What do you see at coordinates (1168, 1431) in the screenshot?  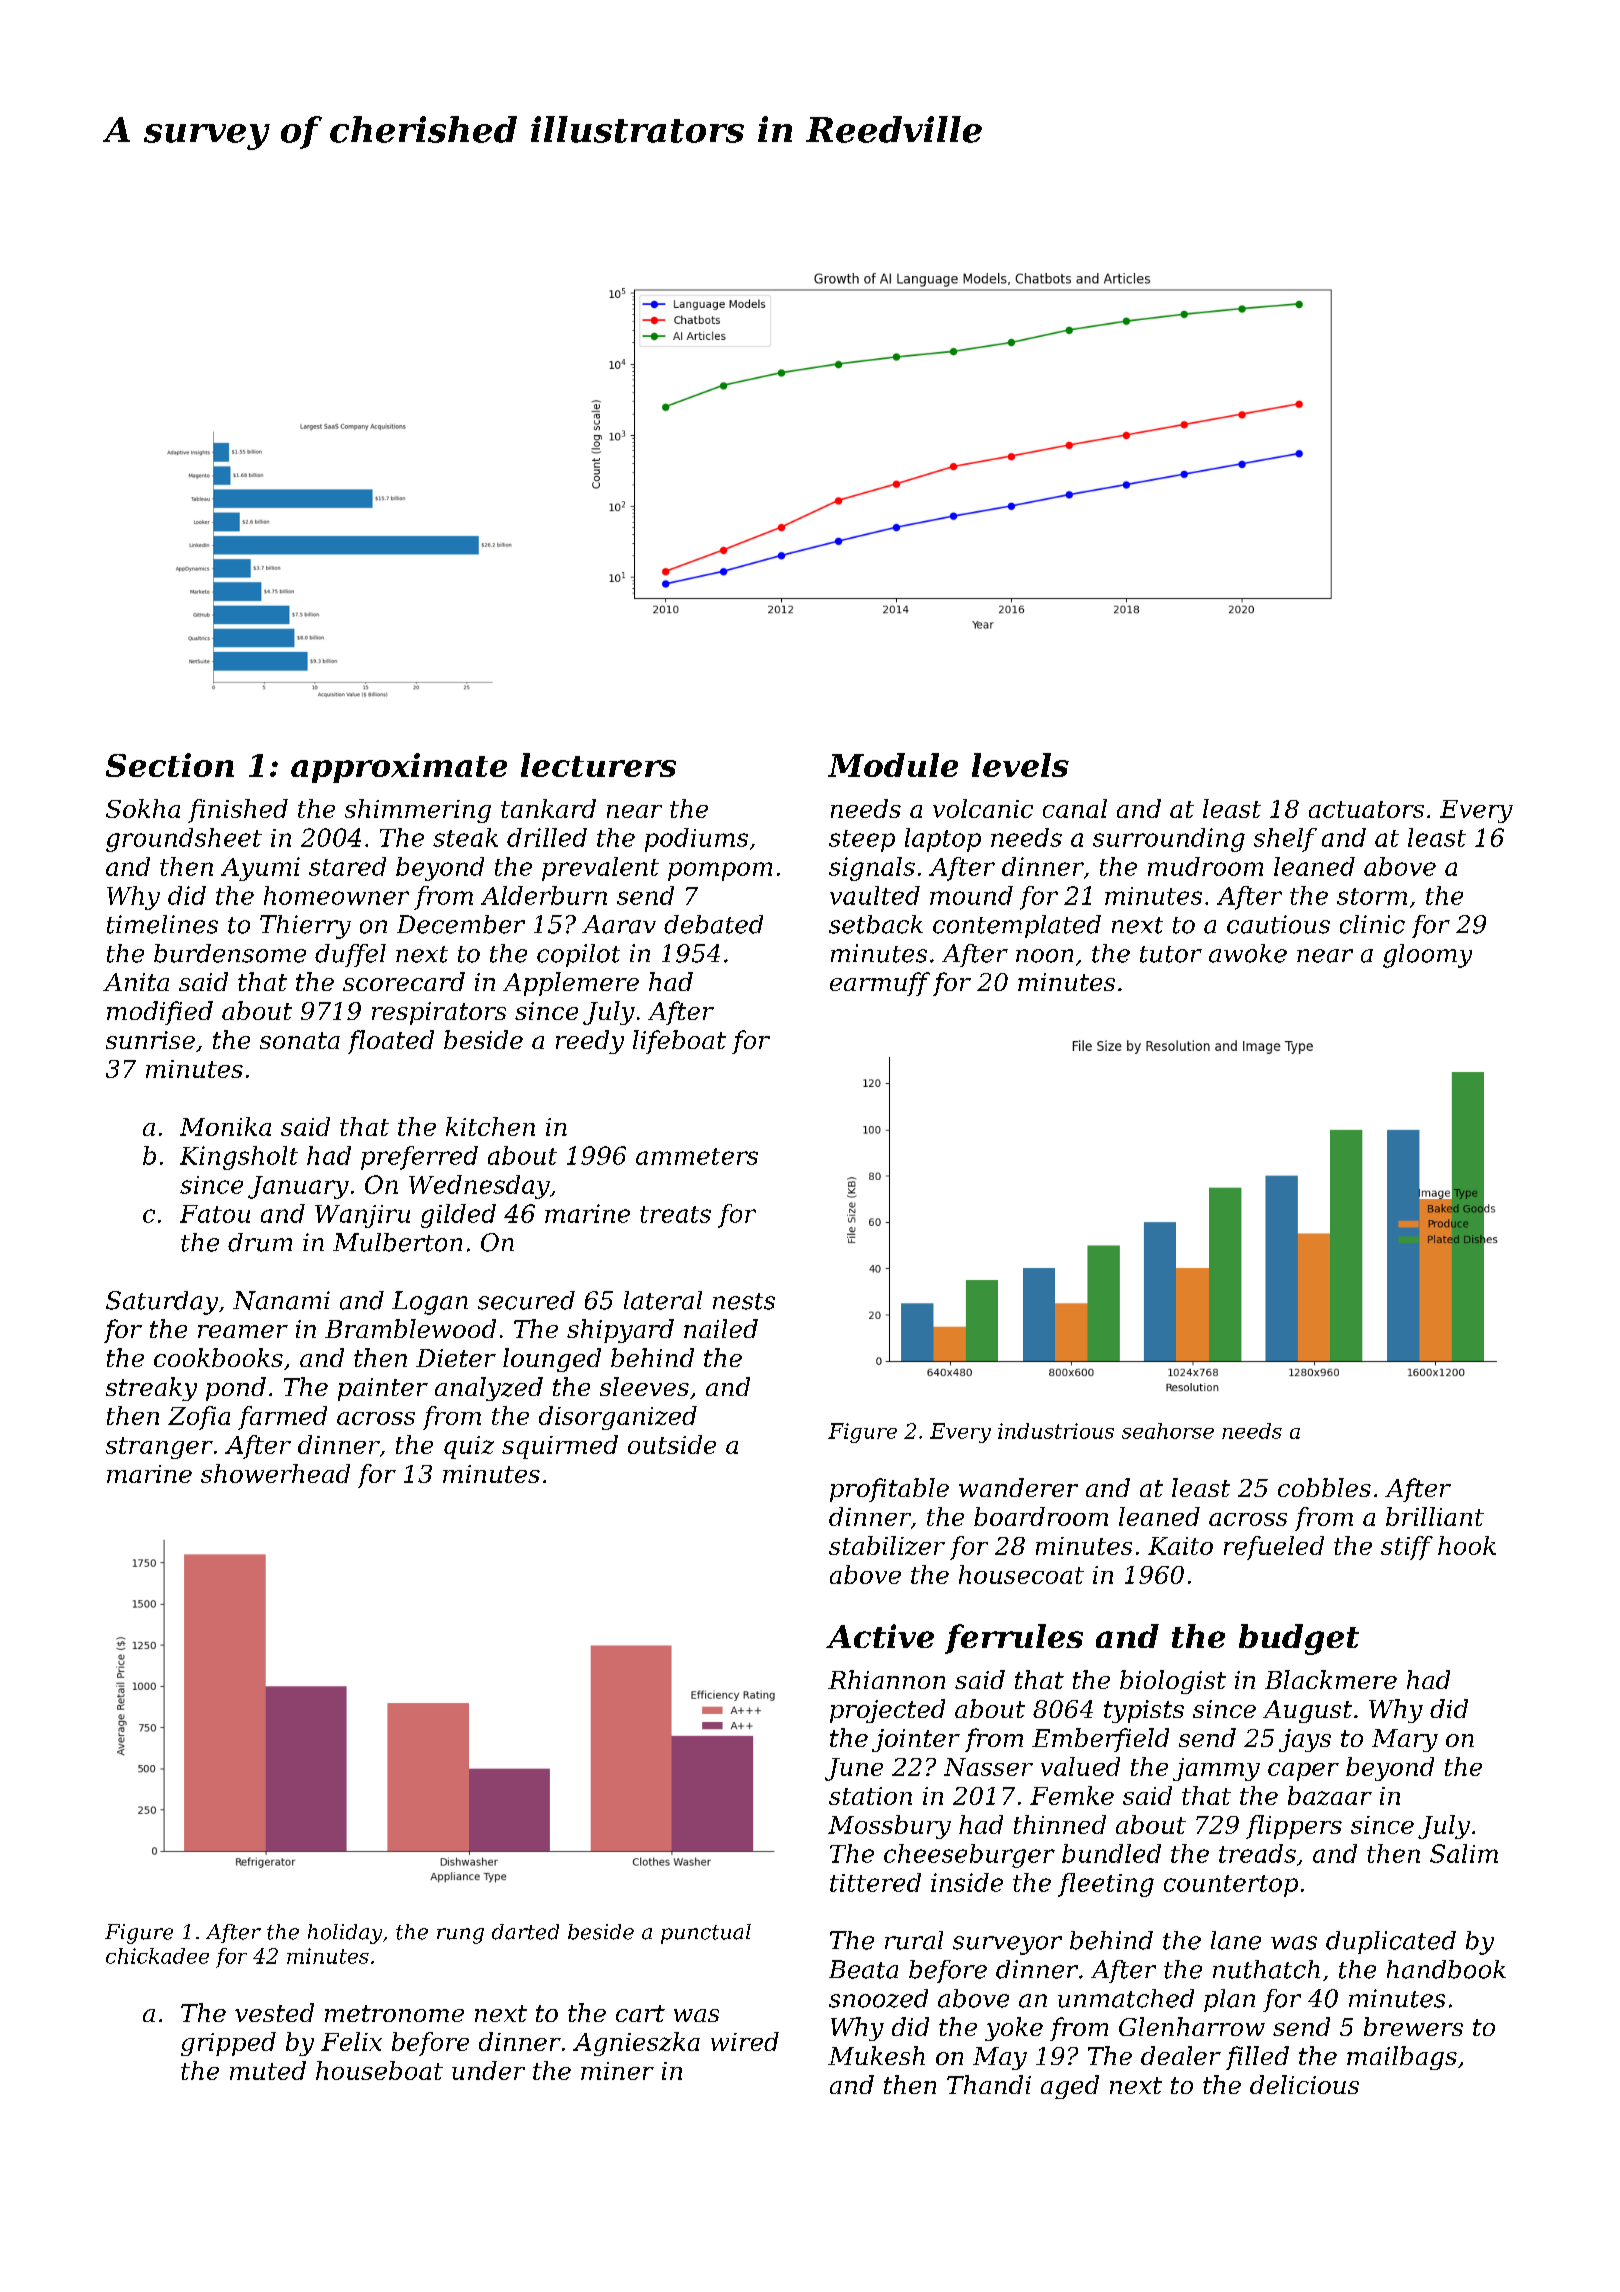 I see `seahorse` at bounding box center [1168, 1431].
